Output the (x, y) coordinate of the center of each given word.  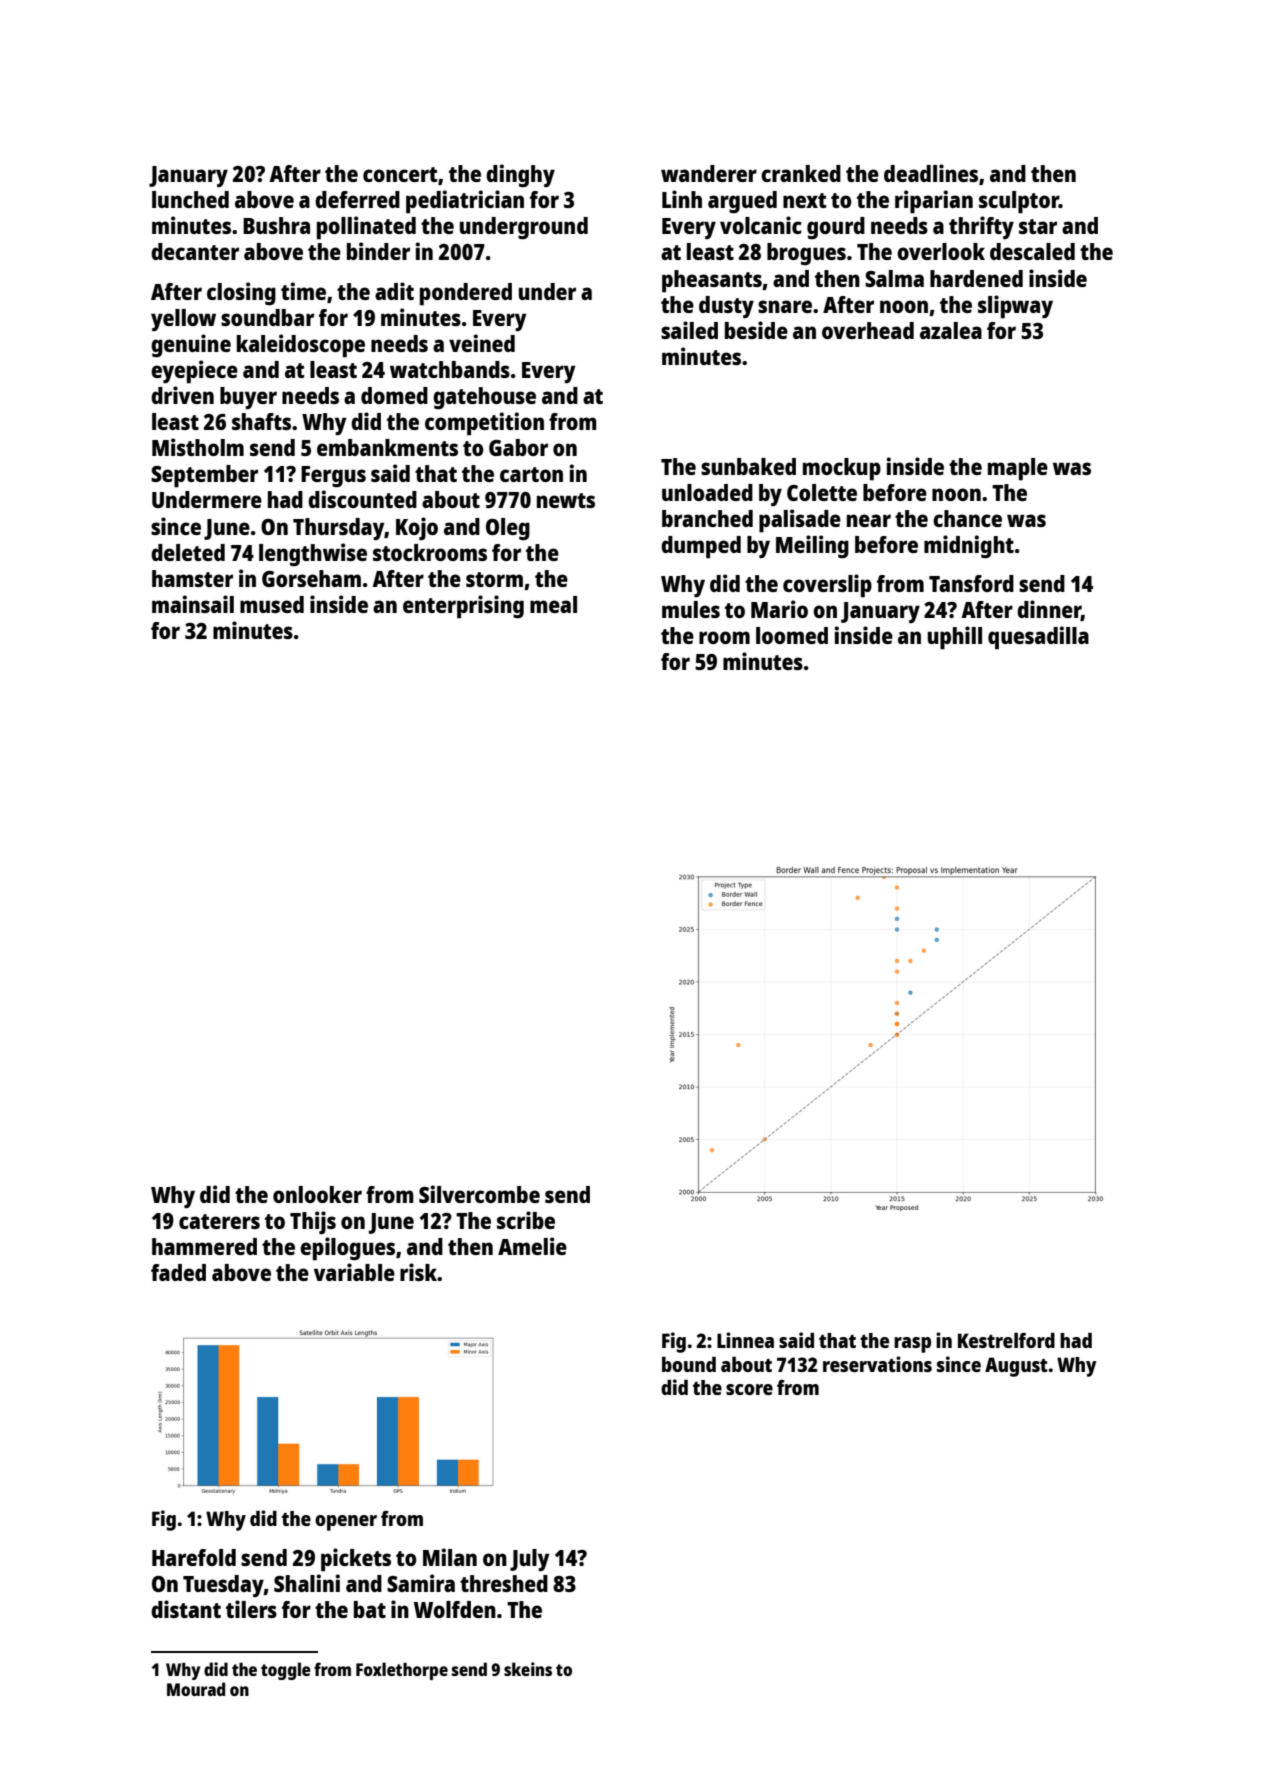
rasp (912, 1345)
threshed (504, 1583)
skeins (528, 1669)
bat (370, 1609)
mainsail (193, 604)
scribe (526, 1220)
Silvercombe (479, 1194)
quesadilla (1038, 638)
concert (400, 174)
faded (178, 1272)
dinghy (520, 175)
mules (691, 609)
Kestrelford (1006, 1340)
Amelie (532, 1246)
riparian (934, 202)
